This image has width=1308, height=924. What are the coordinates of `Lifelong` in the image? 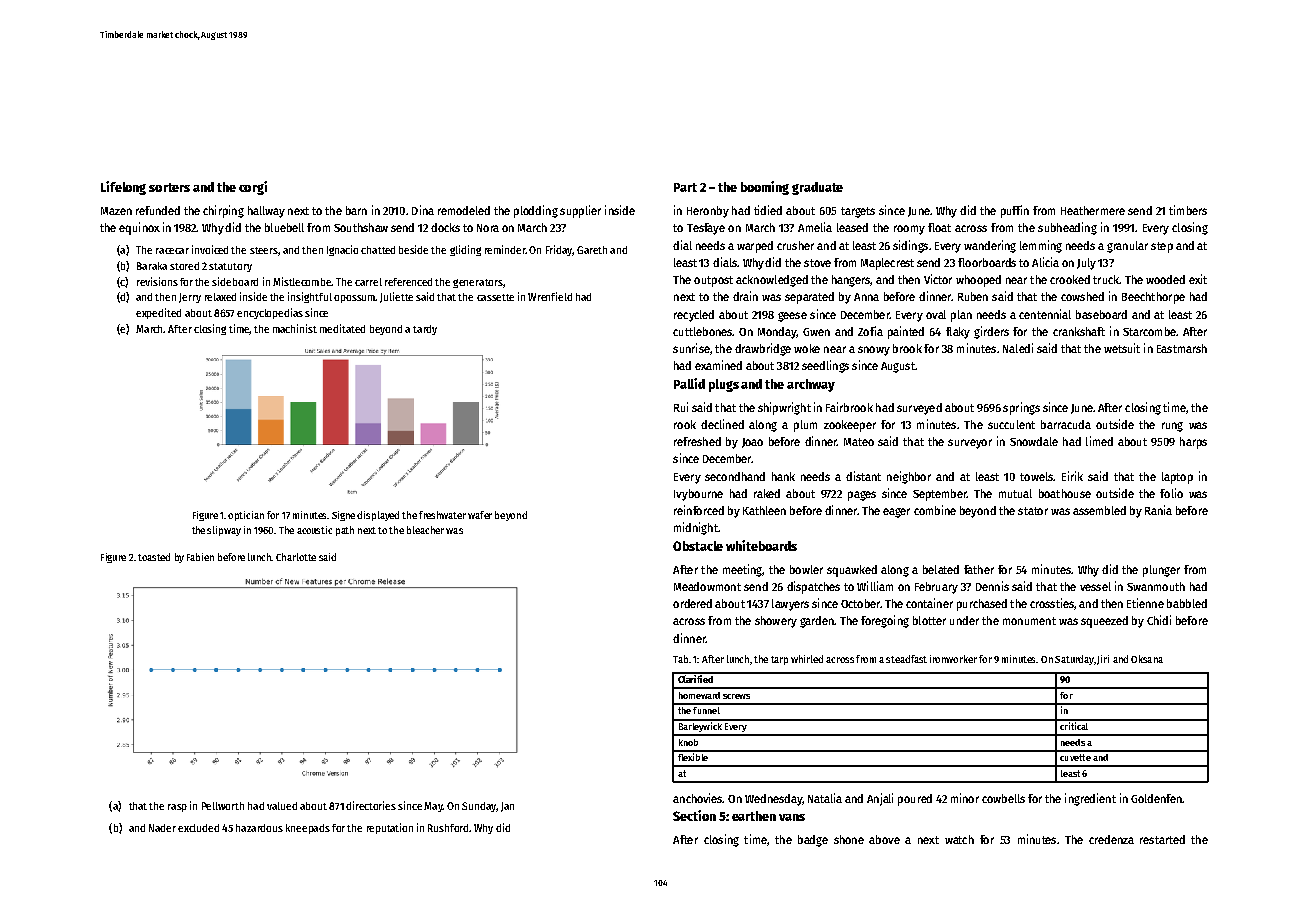 It's located at (123, 188).
